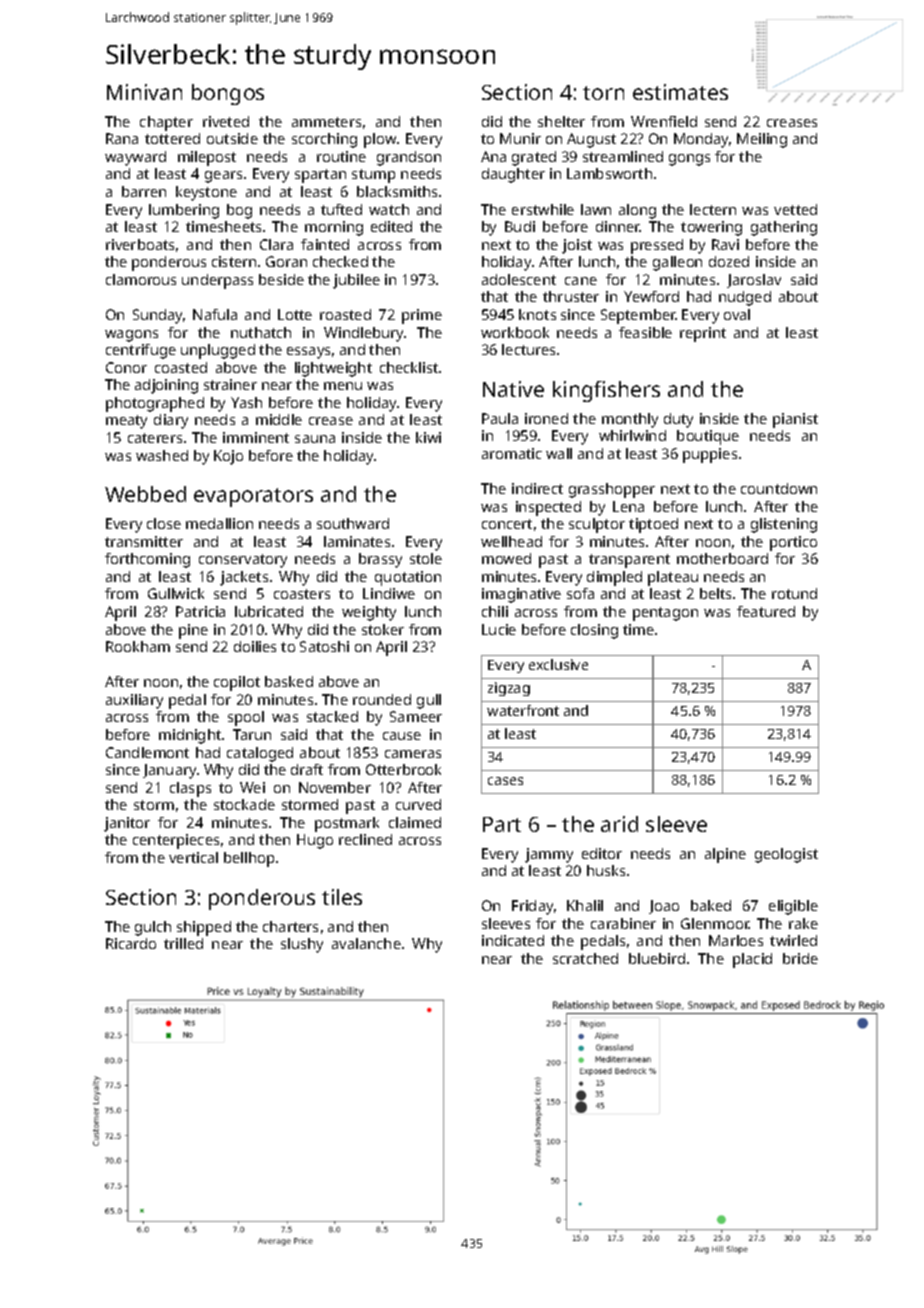 Image resolution: width=924 pixels, height=1308 pixels. What do you see at coordinates (155, 404) in the screenshot?
I see `photographed` at bounding box center [155, 404].
